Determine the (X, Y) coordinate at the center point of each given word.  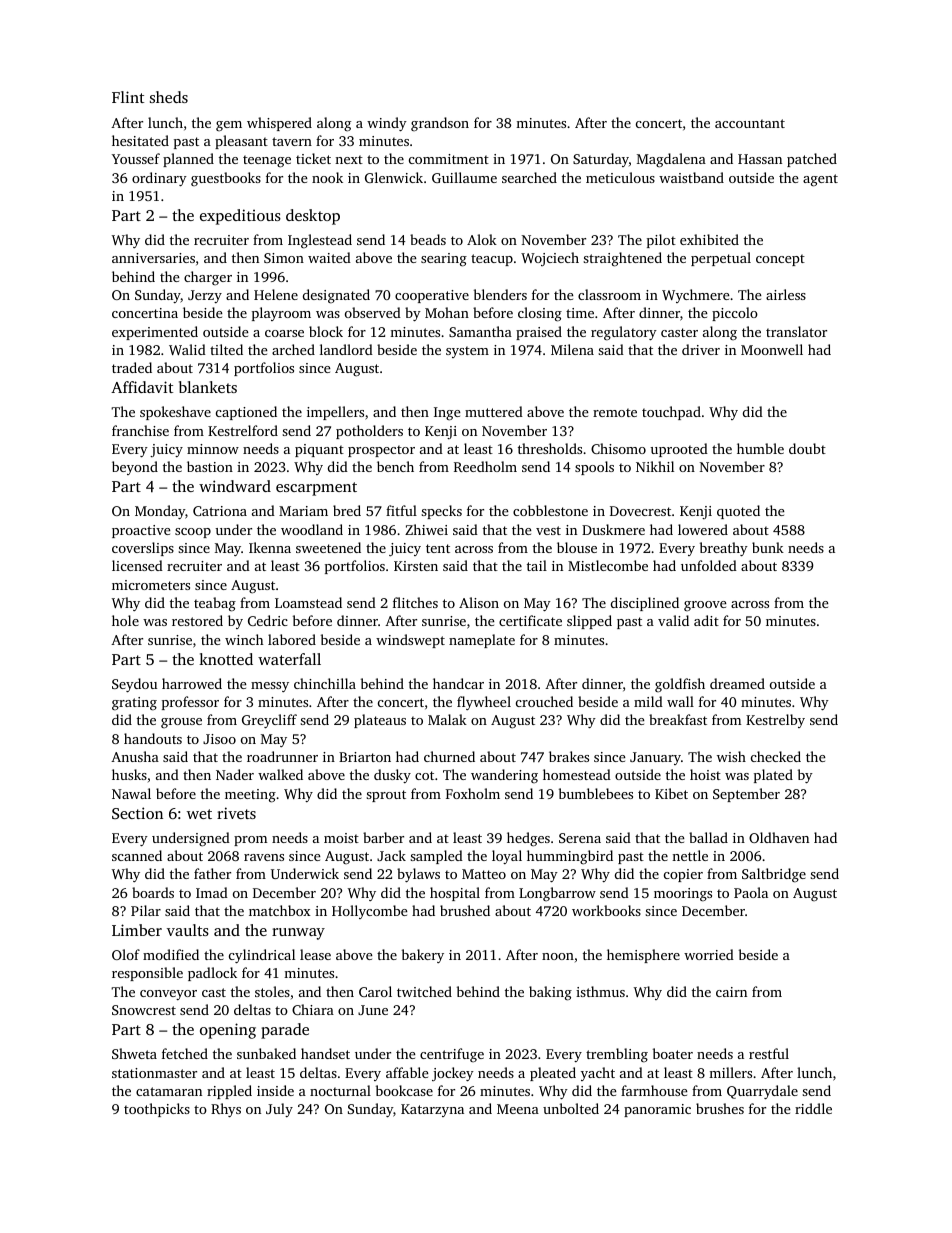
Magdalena (671, 160)
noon (558, 956)
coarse (284, 333)
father (212, 873)
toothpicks (157, 1110)
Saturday (601, 160)
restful (769, 1053)
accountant (750, 123)
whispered (279, 124)
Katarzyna (432, 1110)
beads (428, 239)
